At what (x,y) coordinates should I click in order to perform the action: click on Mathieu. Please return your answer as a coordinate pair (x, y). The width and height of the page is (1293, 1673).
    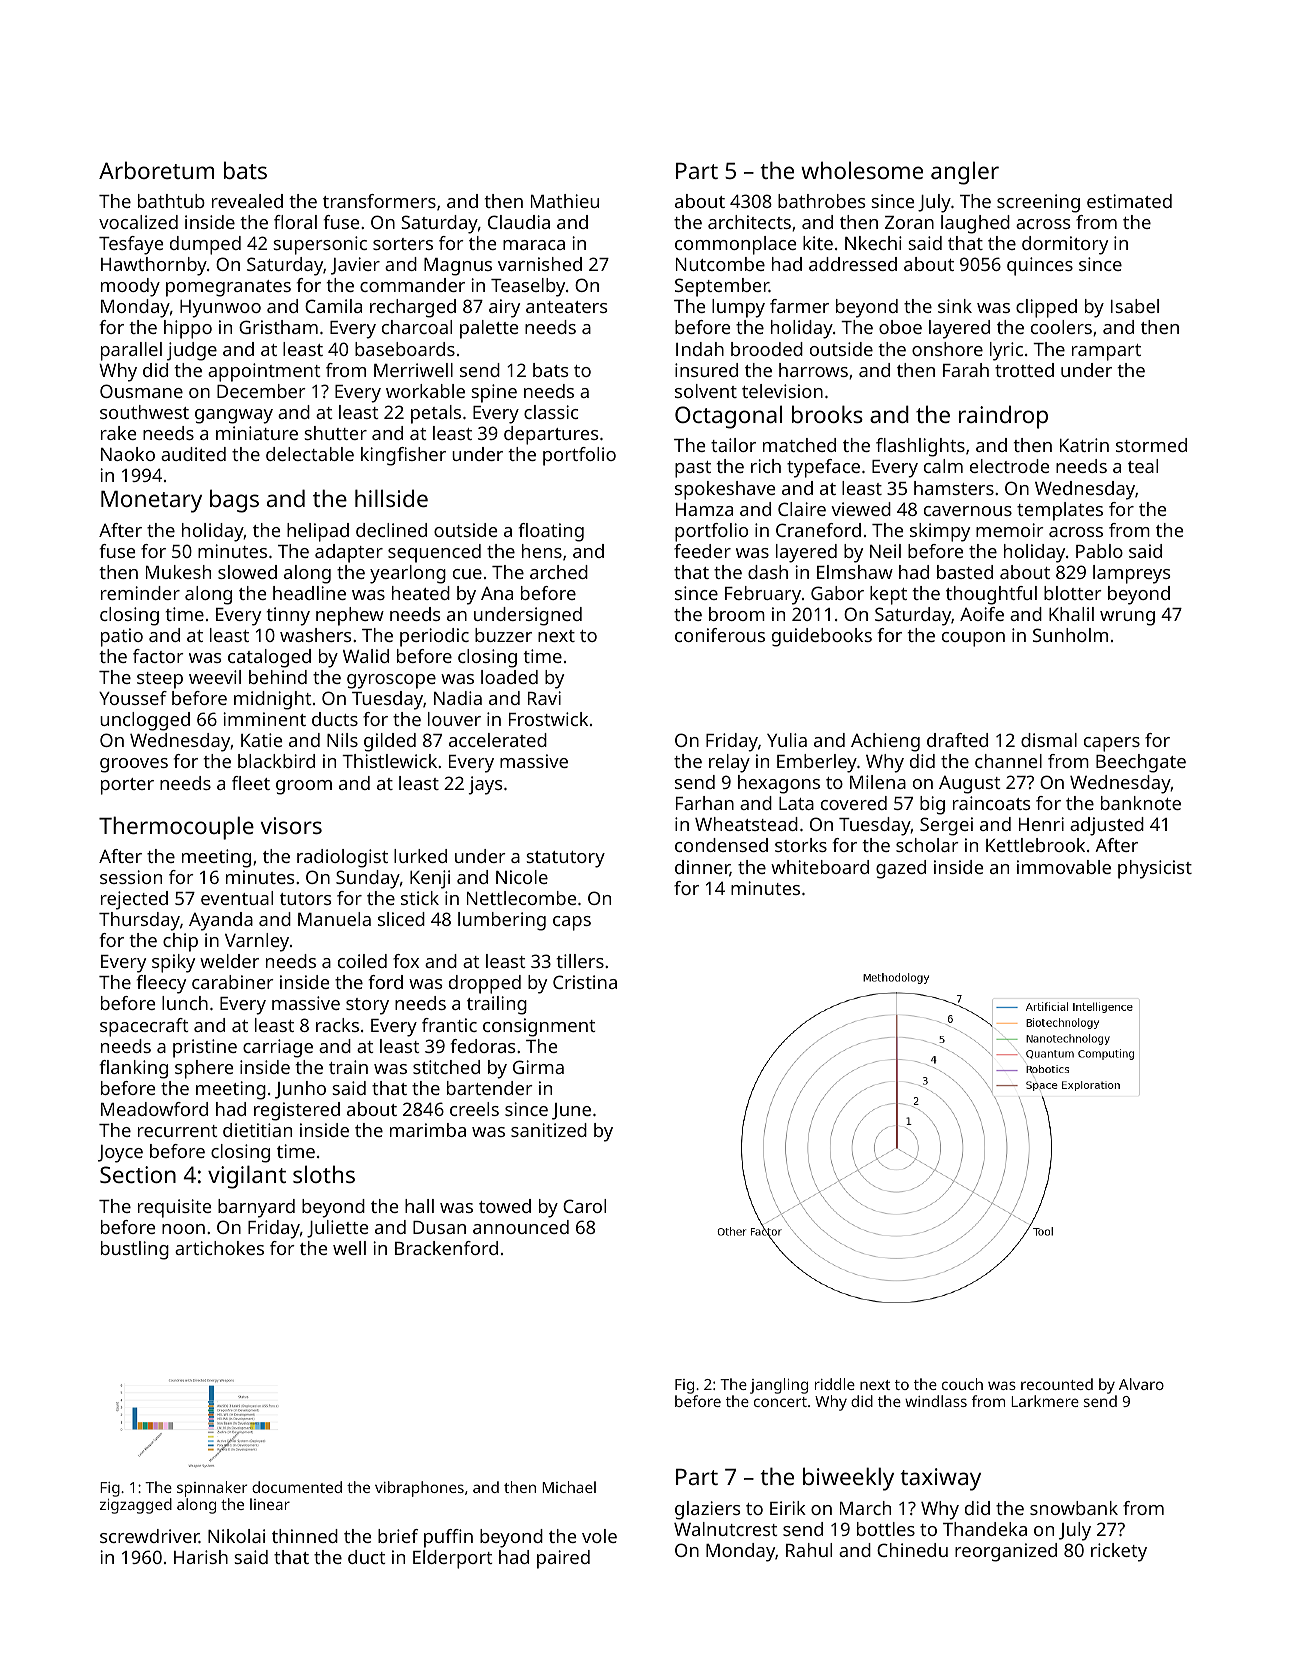
    Looking at the image, I should click on (565, 201).
